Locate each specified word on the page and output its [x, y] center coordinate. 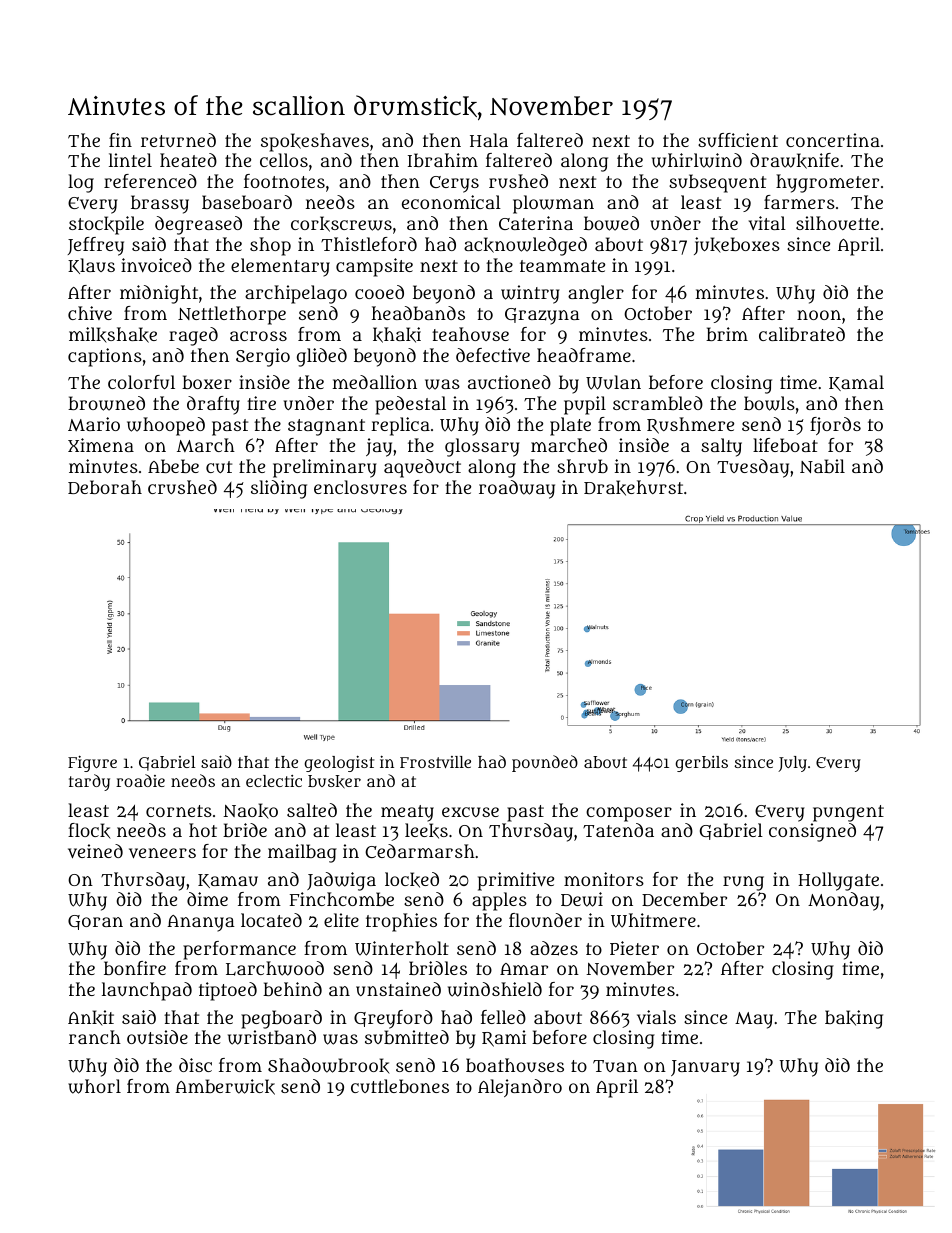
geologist [339, 764]
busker [334, 782]
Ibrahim [443, 160]
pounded [545, 763]
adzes [554, 948]
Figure [92, 764]
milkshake [113, 335]
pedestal [410, 405]
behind [292, 989]
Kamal [856, 383]
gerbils [701, 764]
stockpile [106, 225]
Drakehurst [633, 488]
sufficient [738, 140]
